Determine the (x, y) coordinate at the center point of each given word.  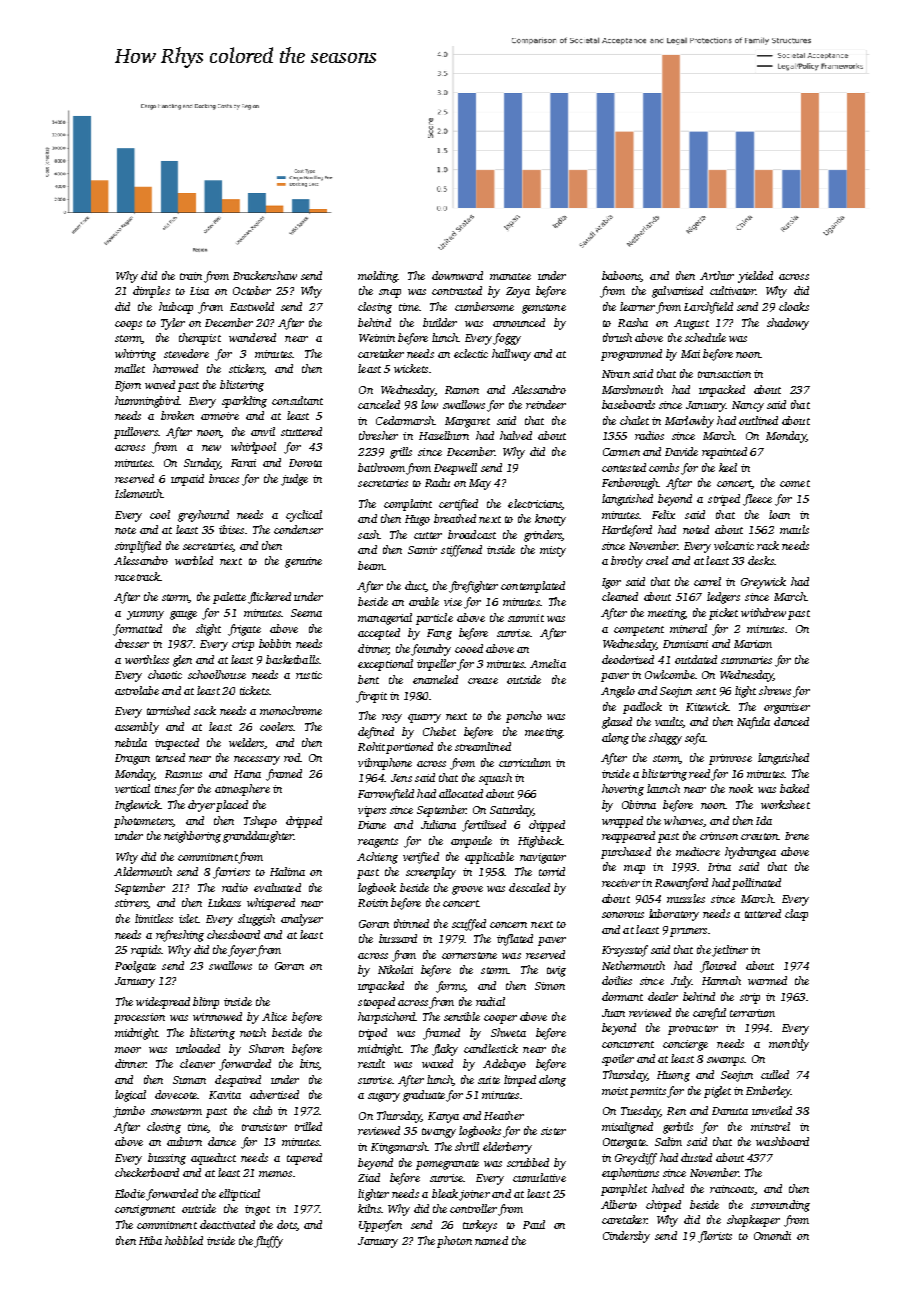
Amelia (548, 663)
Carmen (621, 452)
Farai (243, 463)
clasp (796, 915)
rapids (146, 951)
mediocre (698, 851)
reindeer (546, 404)
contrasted (457, 290)
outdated (696, 659)
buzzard (398, 938)
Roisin (373, 903)
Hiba (150, 1240)
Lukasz (224, 902)
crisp (243, 645)
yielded (755, 277)
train (191, 276)
